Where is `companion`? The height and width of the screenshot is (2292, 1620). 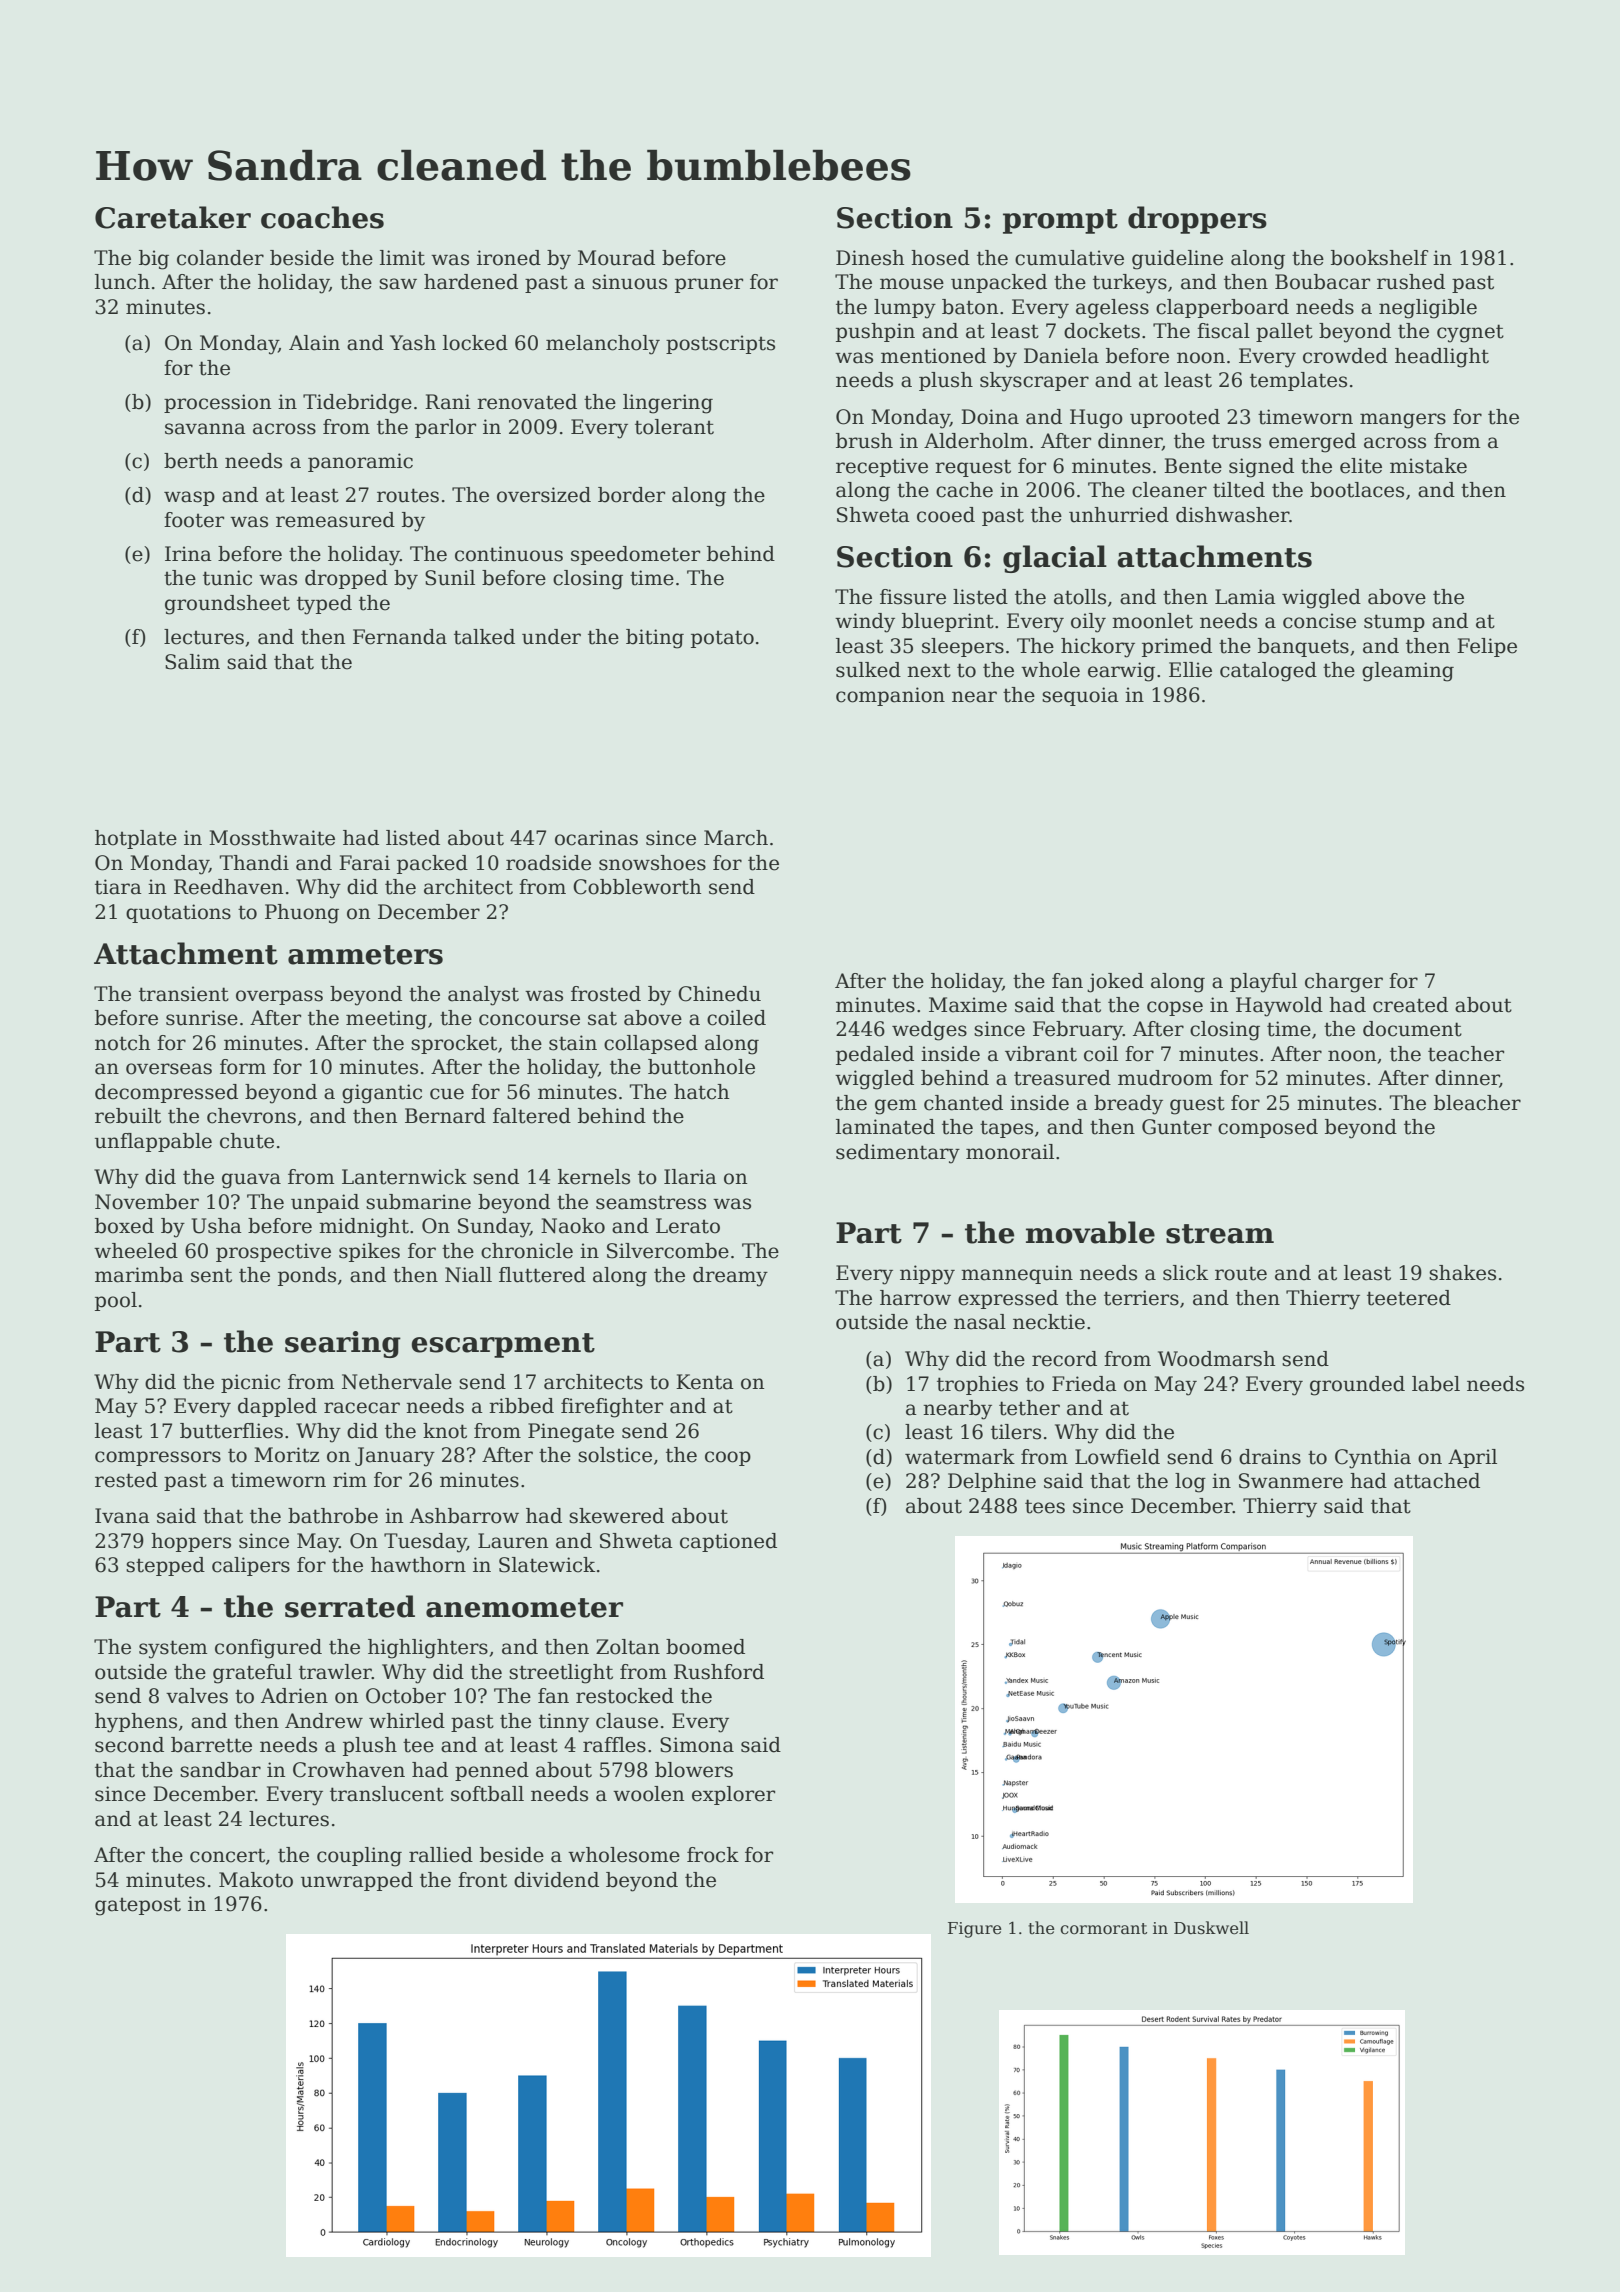 companion is located at coordinates (890, 696).
